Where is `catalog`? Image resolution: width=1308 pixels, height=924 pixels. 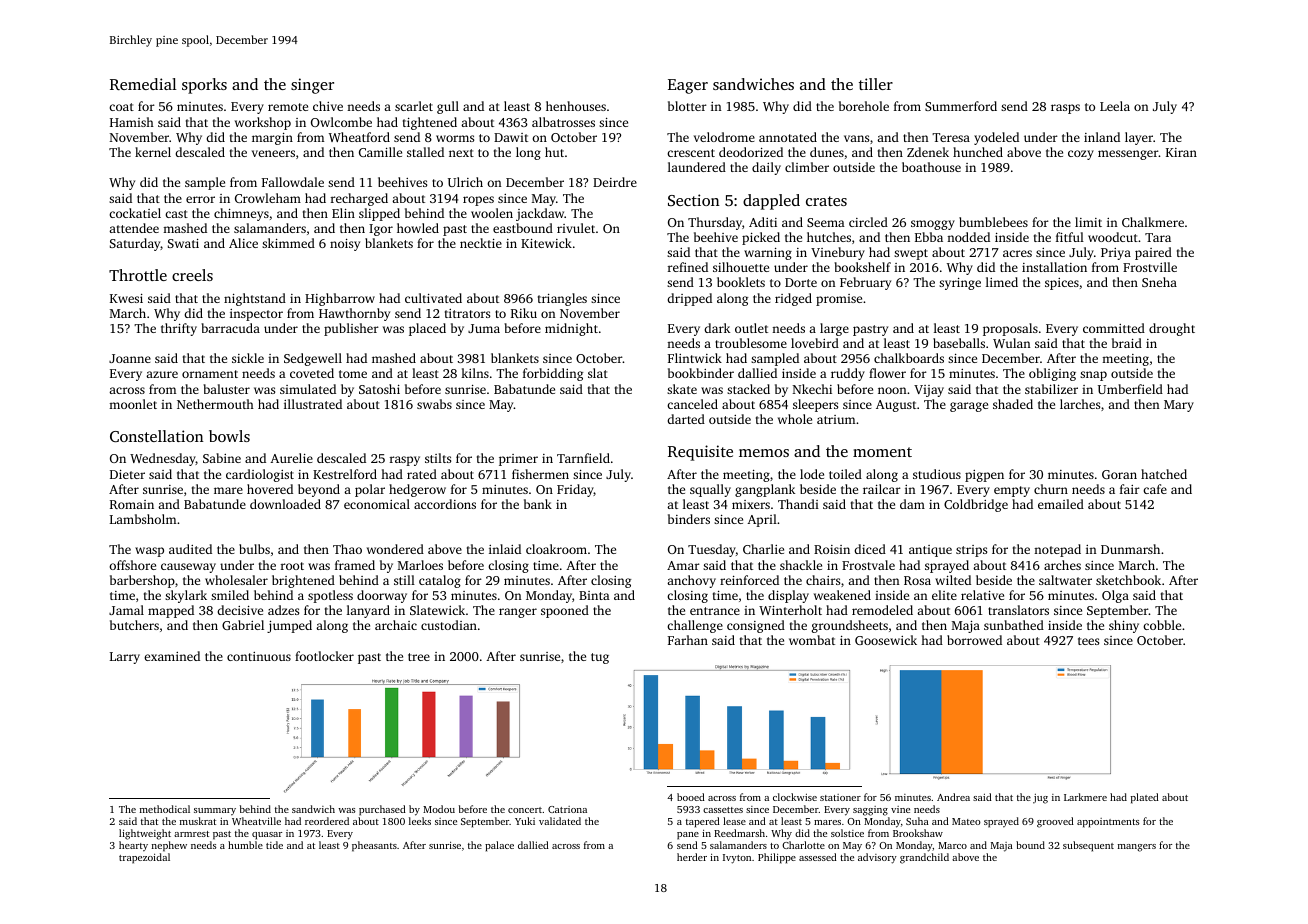 catalog is located at coordinates (440, 581).
